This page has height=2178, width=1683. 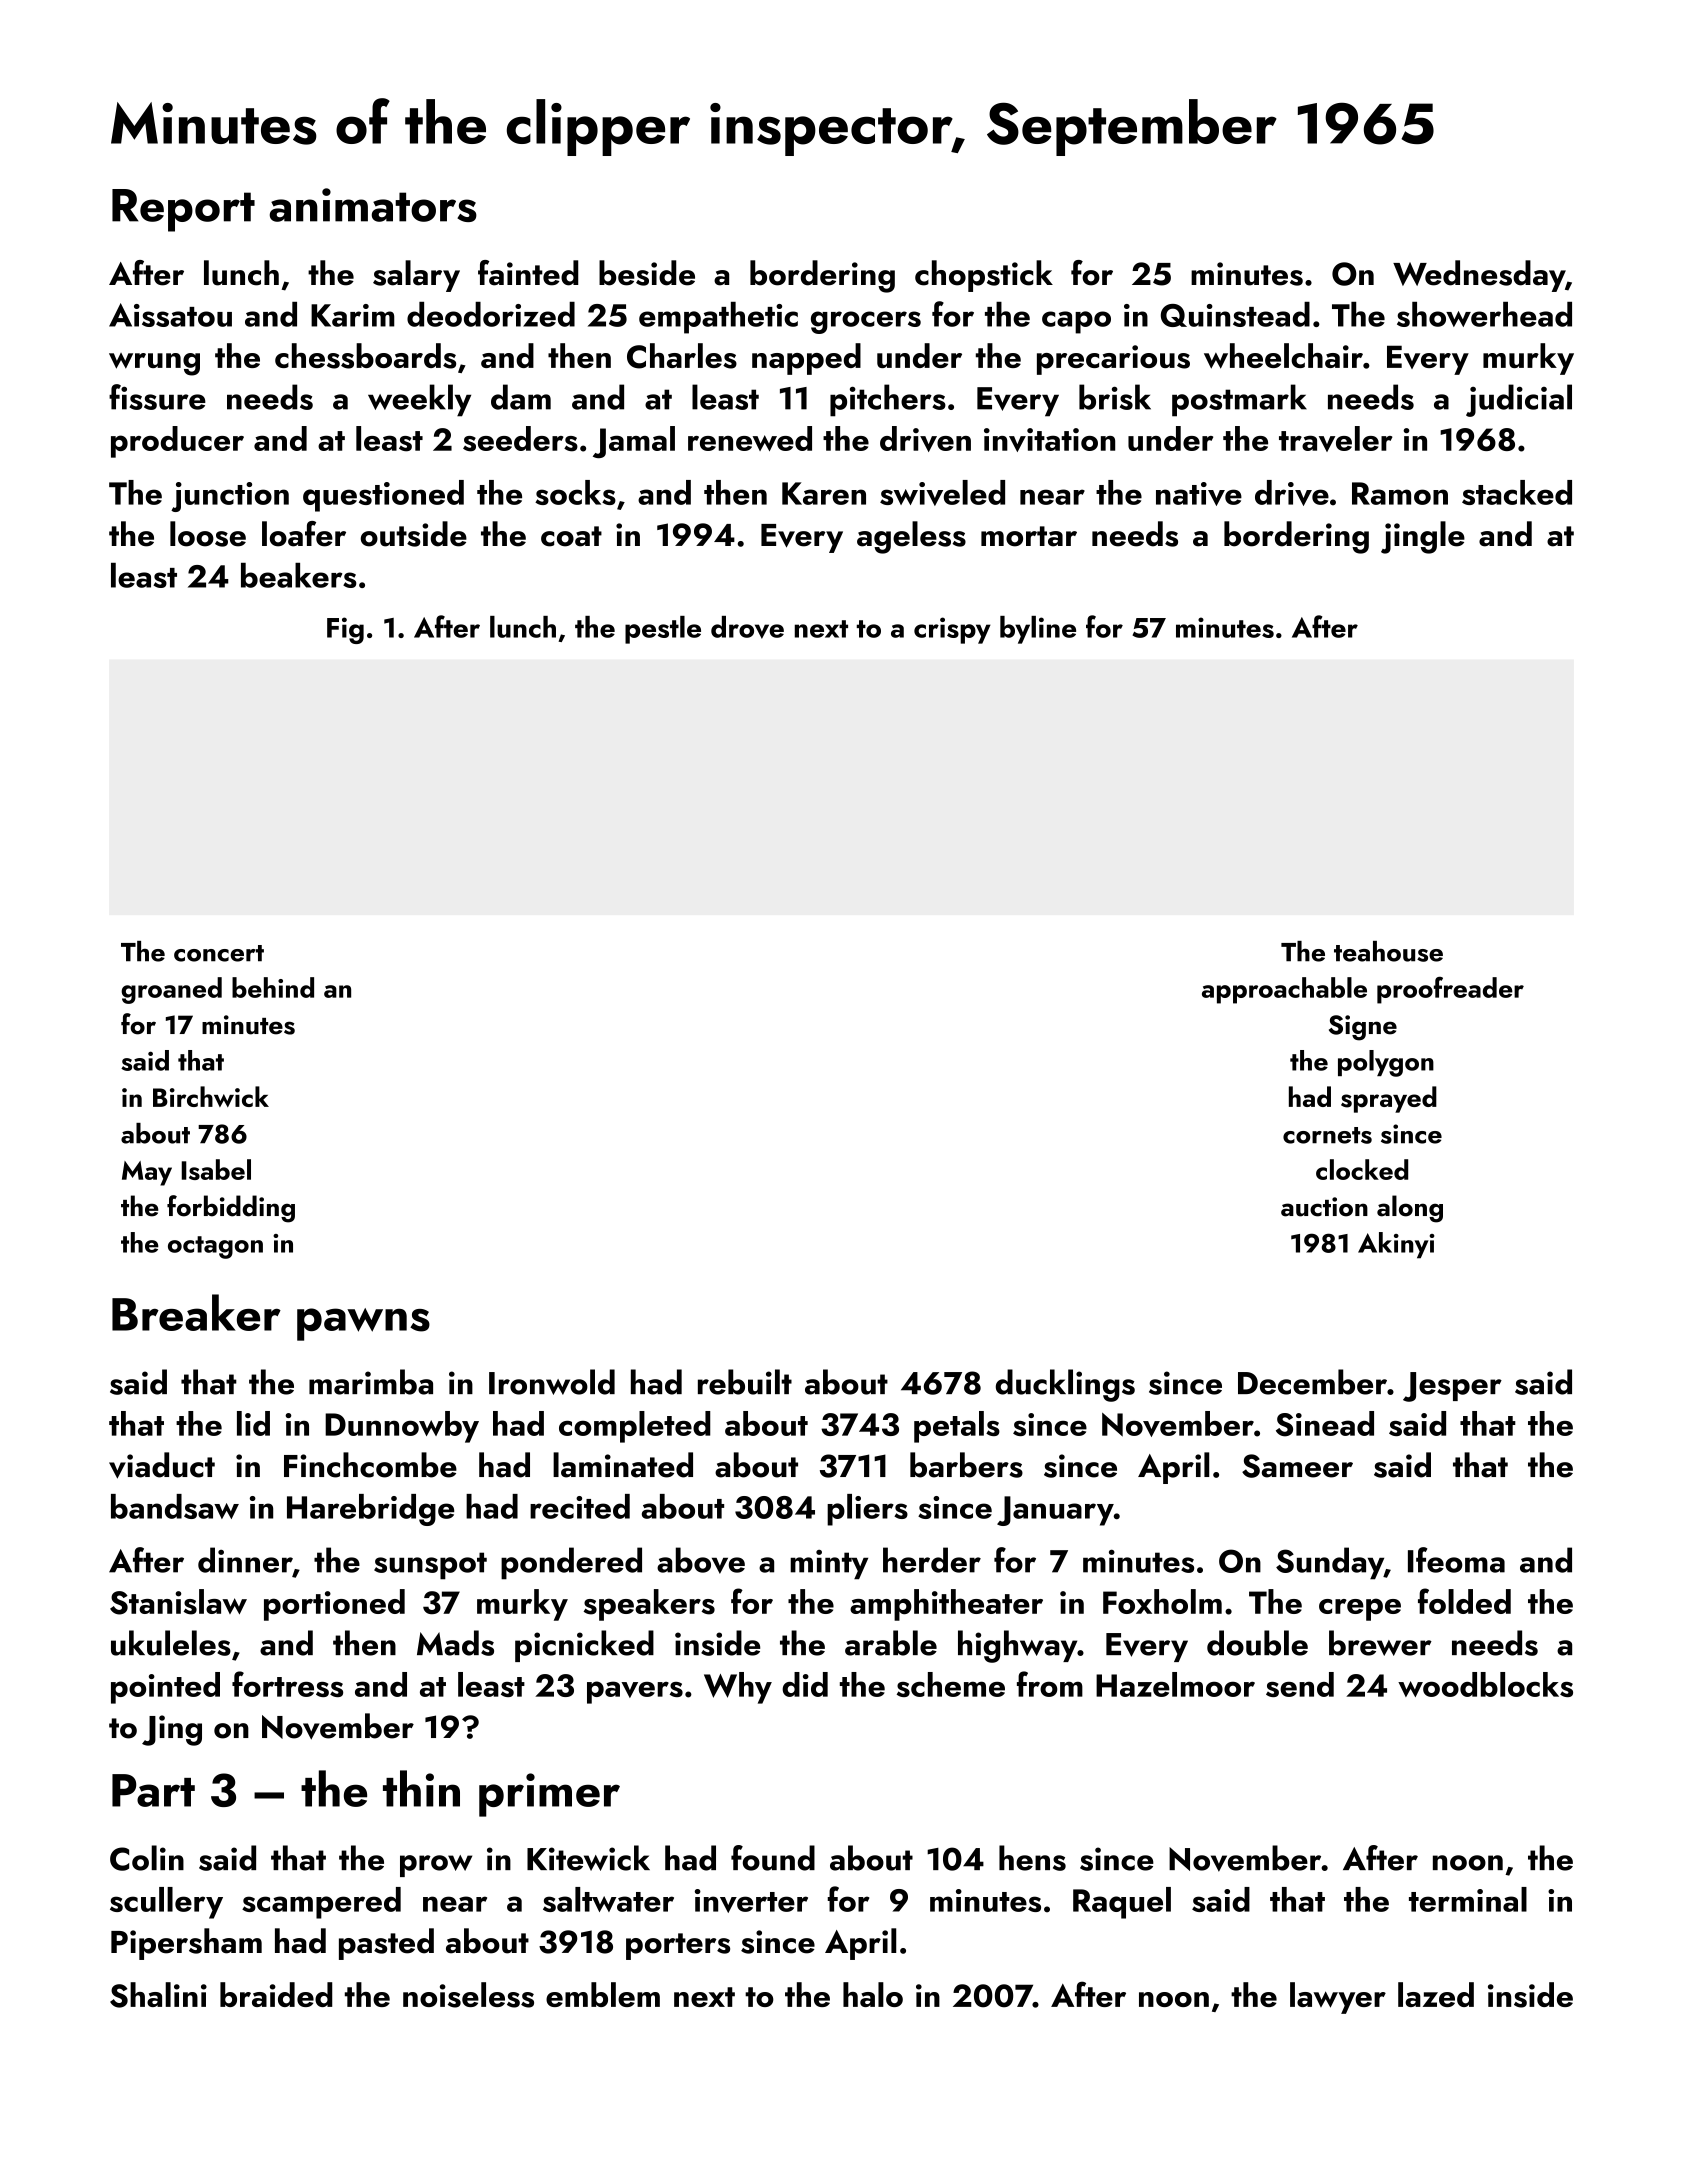 What do you see at coordinates (363, 1324) in the page?
I see `pawns` at bounding box center [363, 1324].
